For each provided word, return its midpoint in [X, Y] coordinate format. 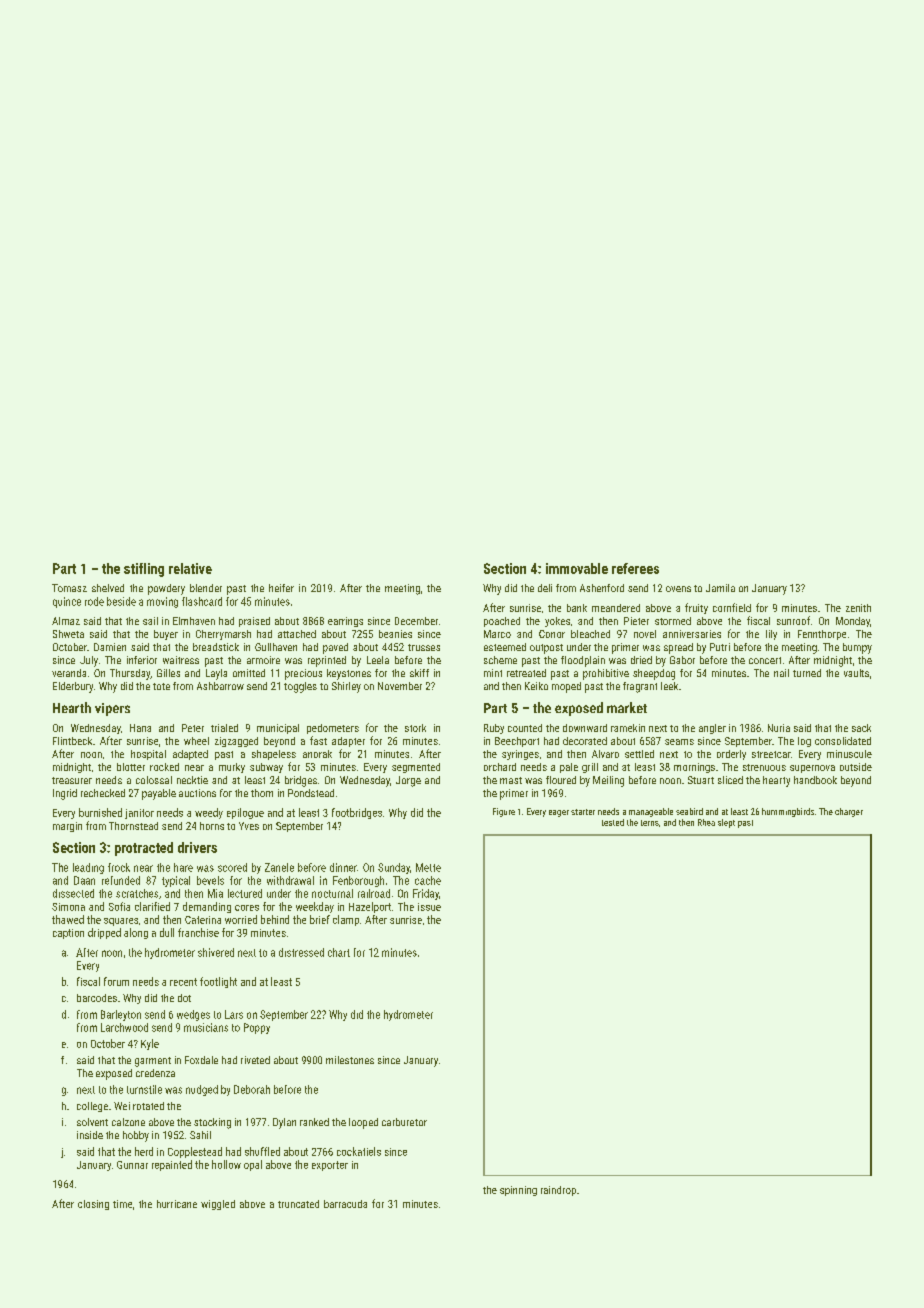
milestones [350, 1060]
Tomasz [69, 588]
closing [93, 1205]
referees [635, 568]
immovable [577, 568]
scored [232, 867]
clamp [346, 920]
